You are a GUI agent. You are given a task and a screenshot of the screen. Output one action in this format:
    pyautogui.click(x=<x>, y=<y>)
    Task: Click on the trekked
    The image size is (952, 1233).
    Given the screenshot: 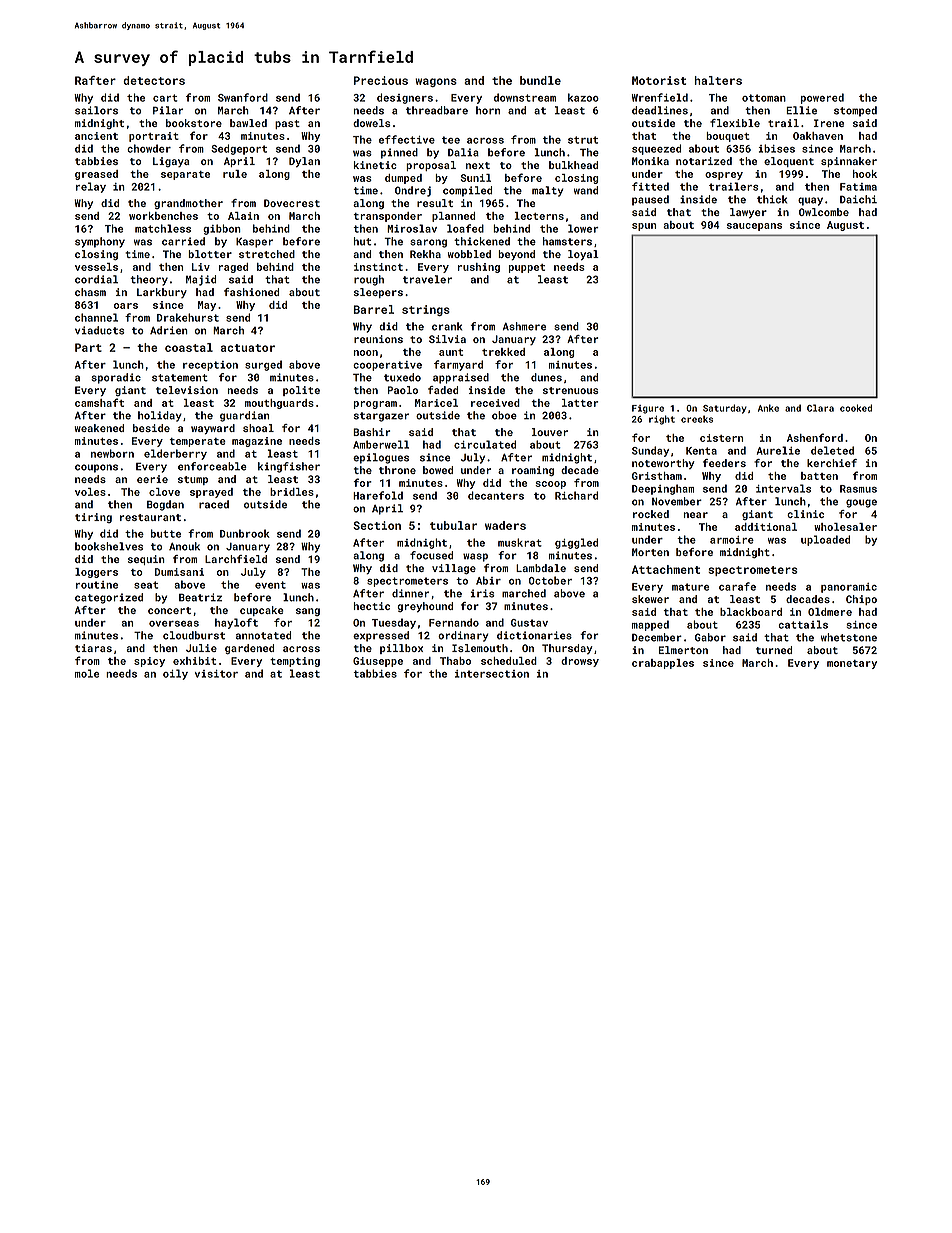 What is the action you would take?
    pyautogui.click(x=503, y=352)
